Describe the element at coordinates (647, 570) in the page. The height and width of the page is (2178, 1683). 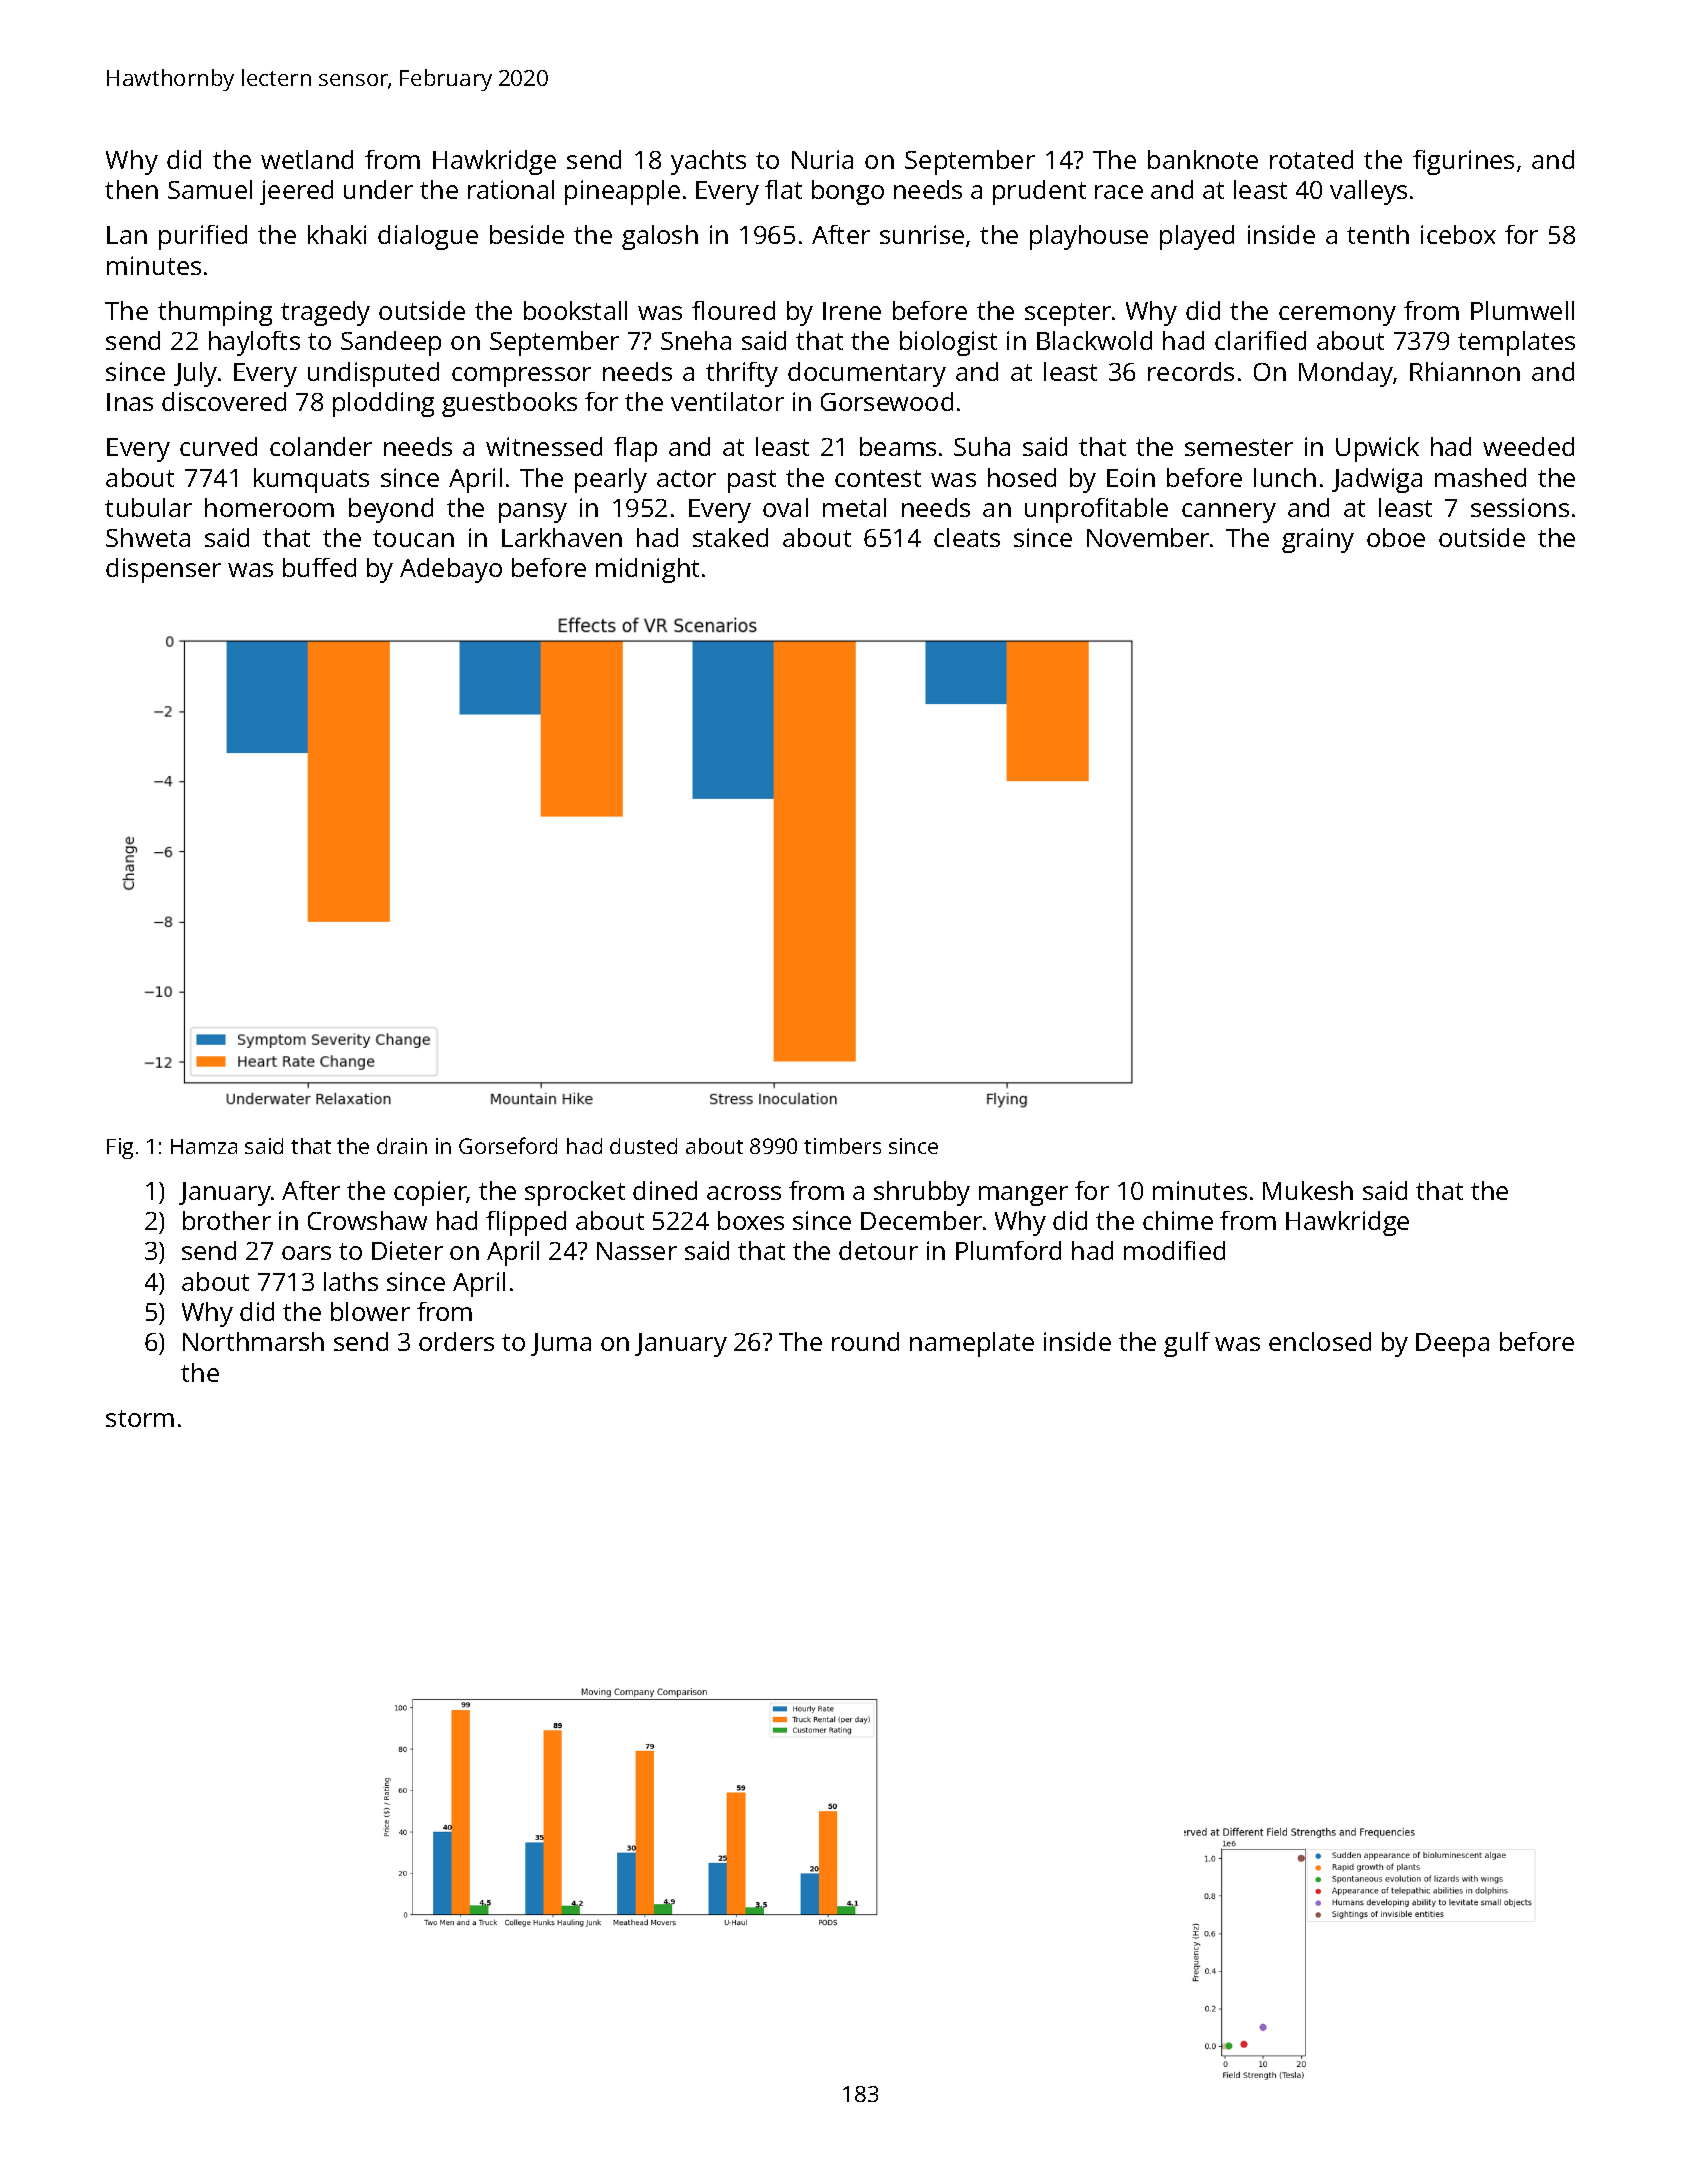
I see `midnight` at that location.
